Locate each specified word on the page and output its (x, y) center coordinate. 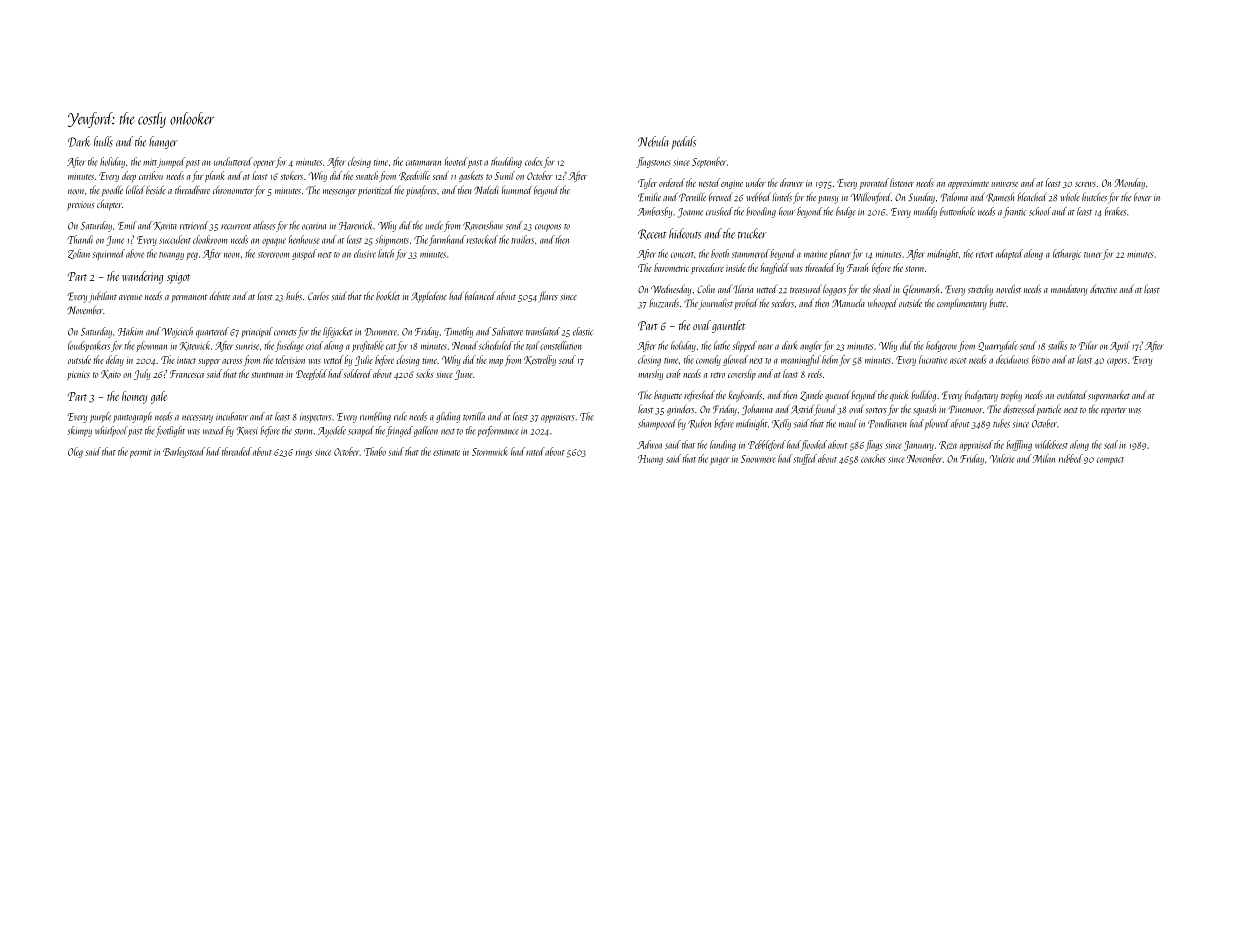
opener (263, 164)
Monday (1129, 183)
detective (1103, 289)
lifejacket (338, 332)
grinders (680, 410)
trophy (1011, 396)
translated (543, 331)
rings (304, 454)
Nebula (653, 141)
